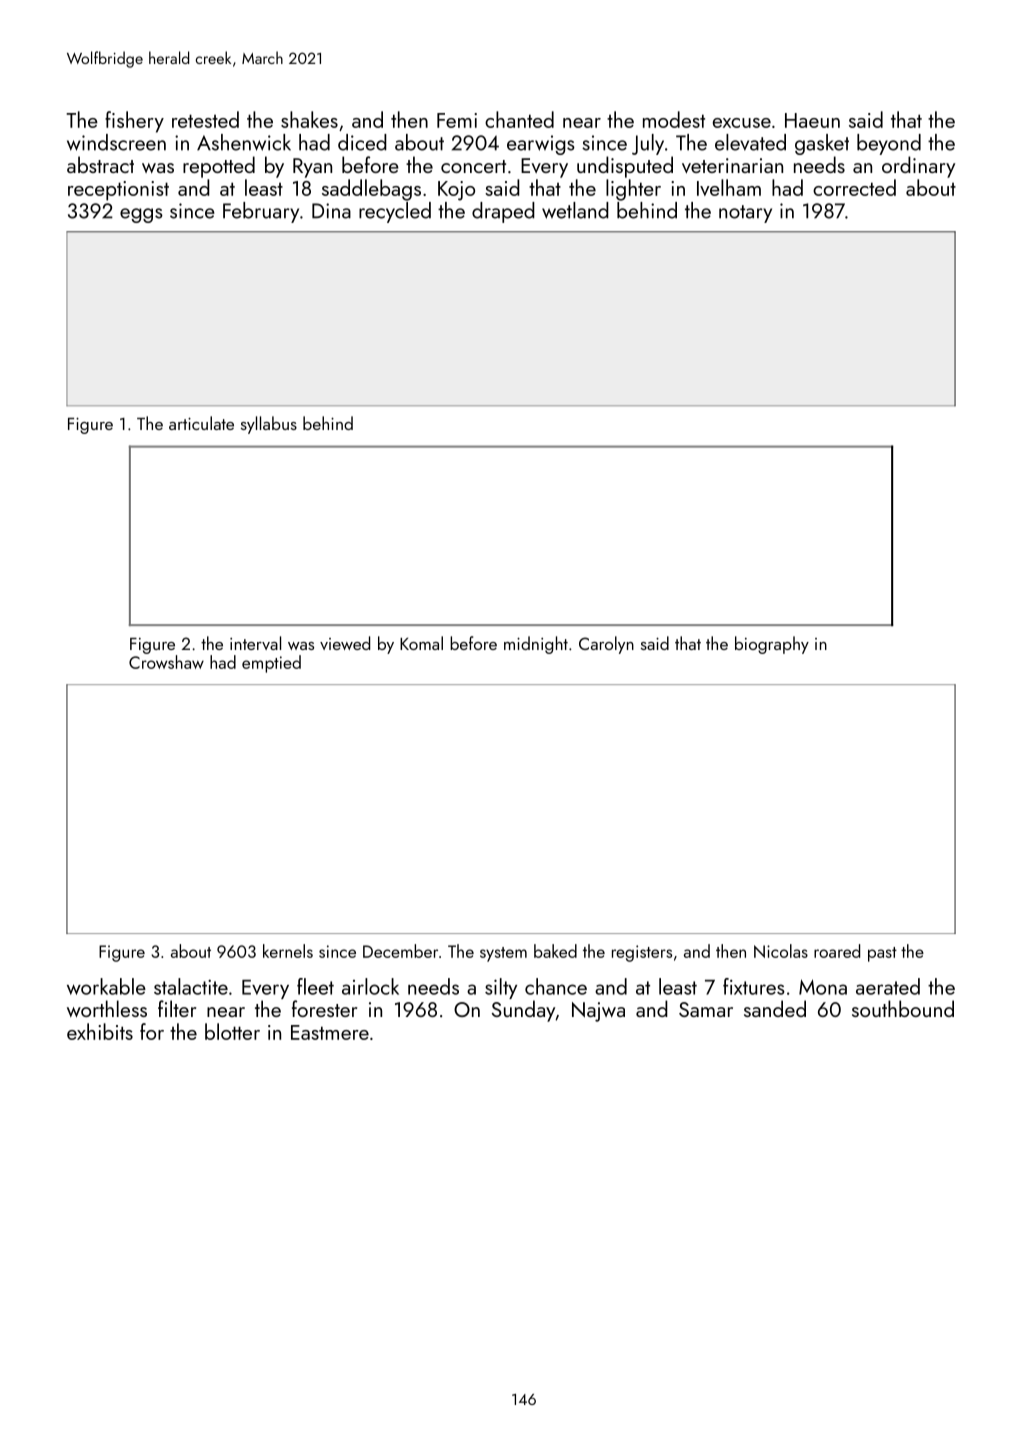 This screenshot has width=1022, height=1452. Describe the element at coordinates (269, 425) in the screenshot. I see `syllabus` at that location.
